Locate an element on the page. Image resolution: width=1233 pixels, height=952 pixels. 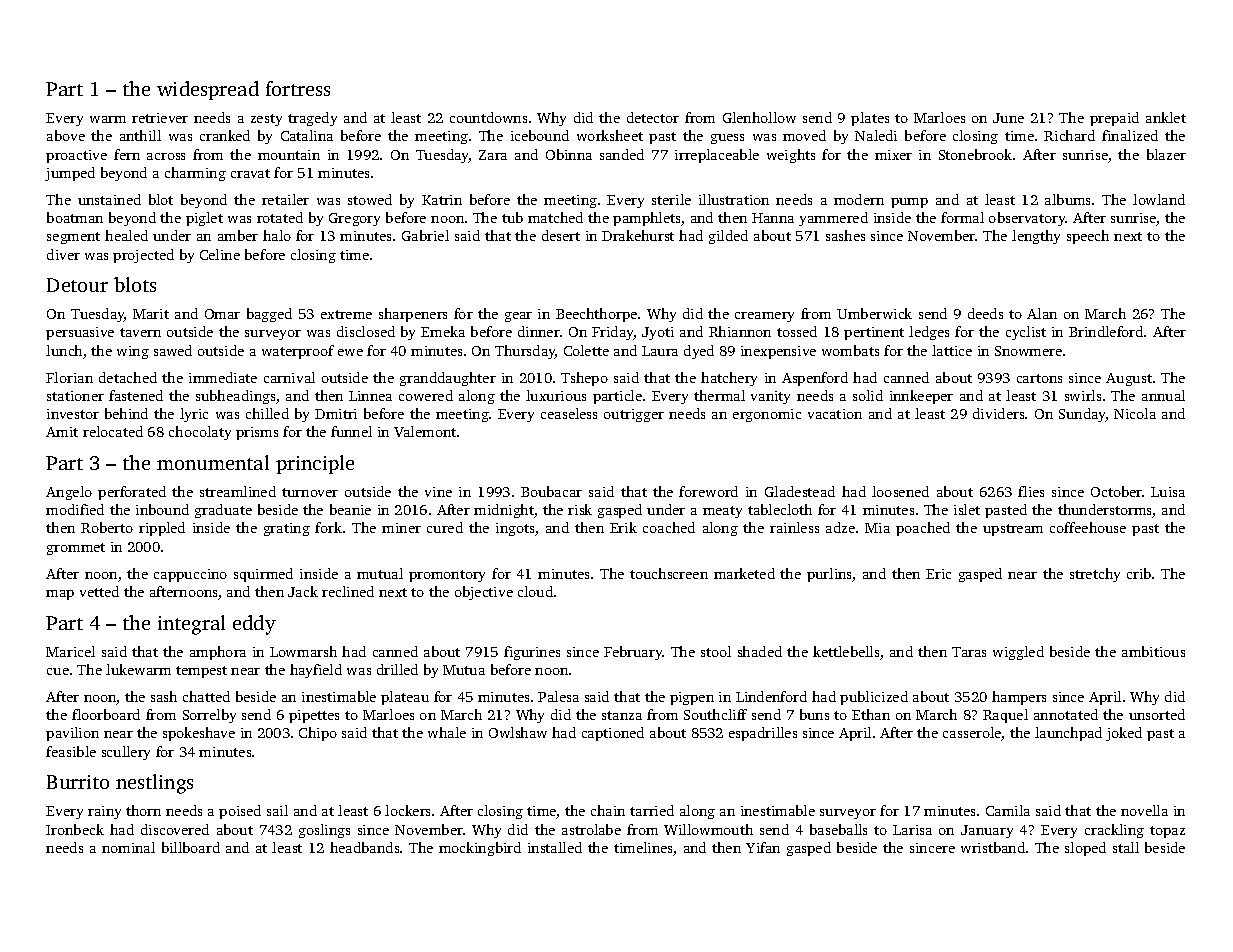
mockingbird is located at coordinates (480, 849).
